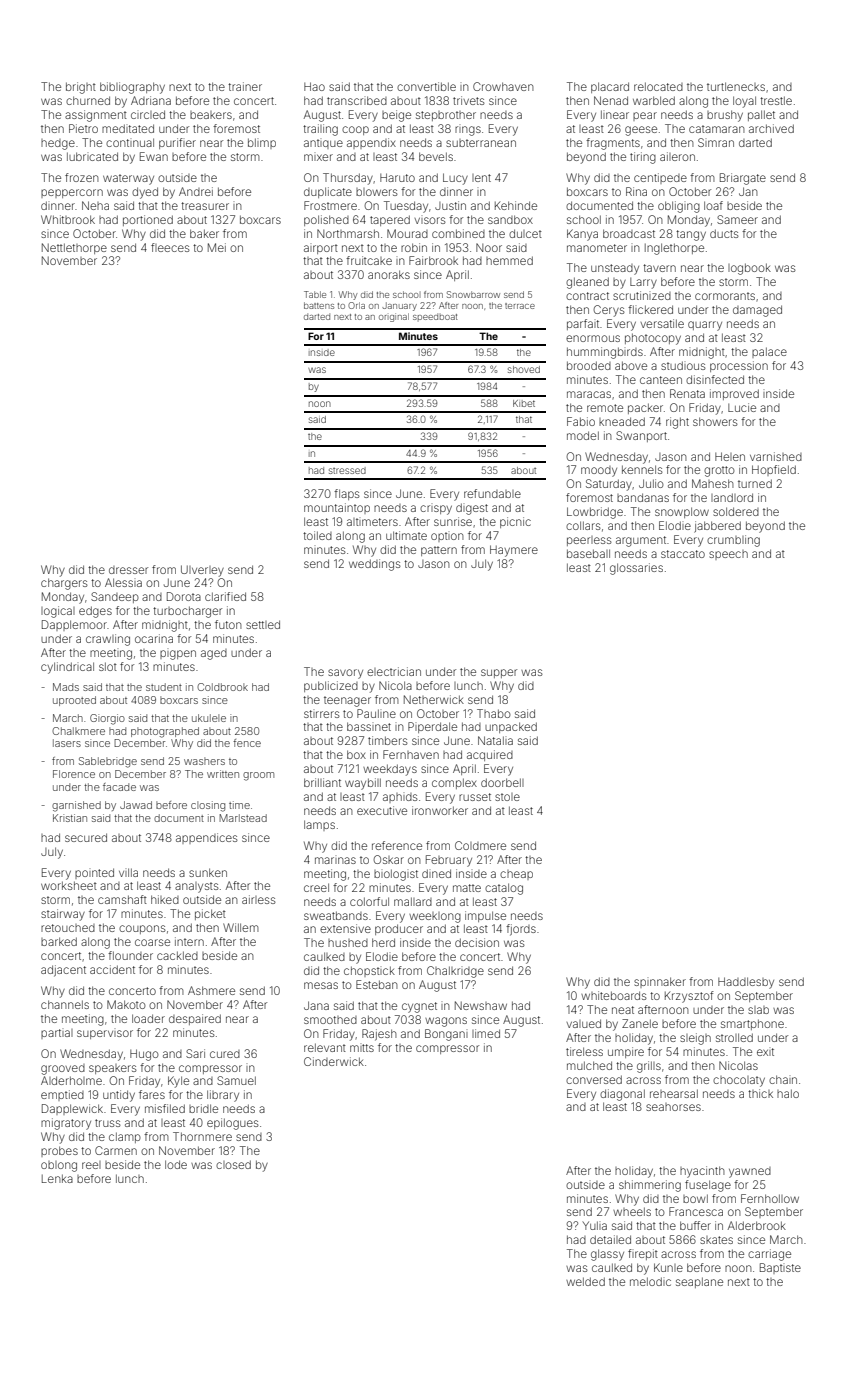 This screenshot has height=1400, width=849. Describe the element at coordinates (176, 1164) in the screenshot. I see `lode` at that location.
